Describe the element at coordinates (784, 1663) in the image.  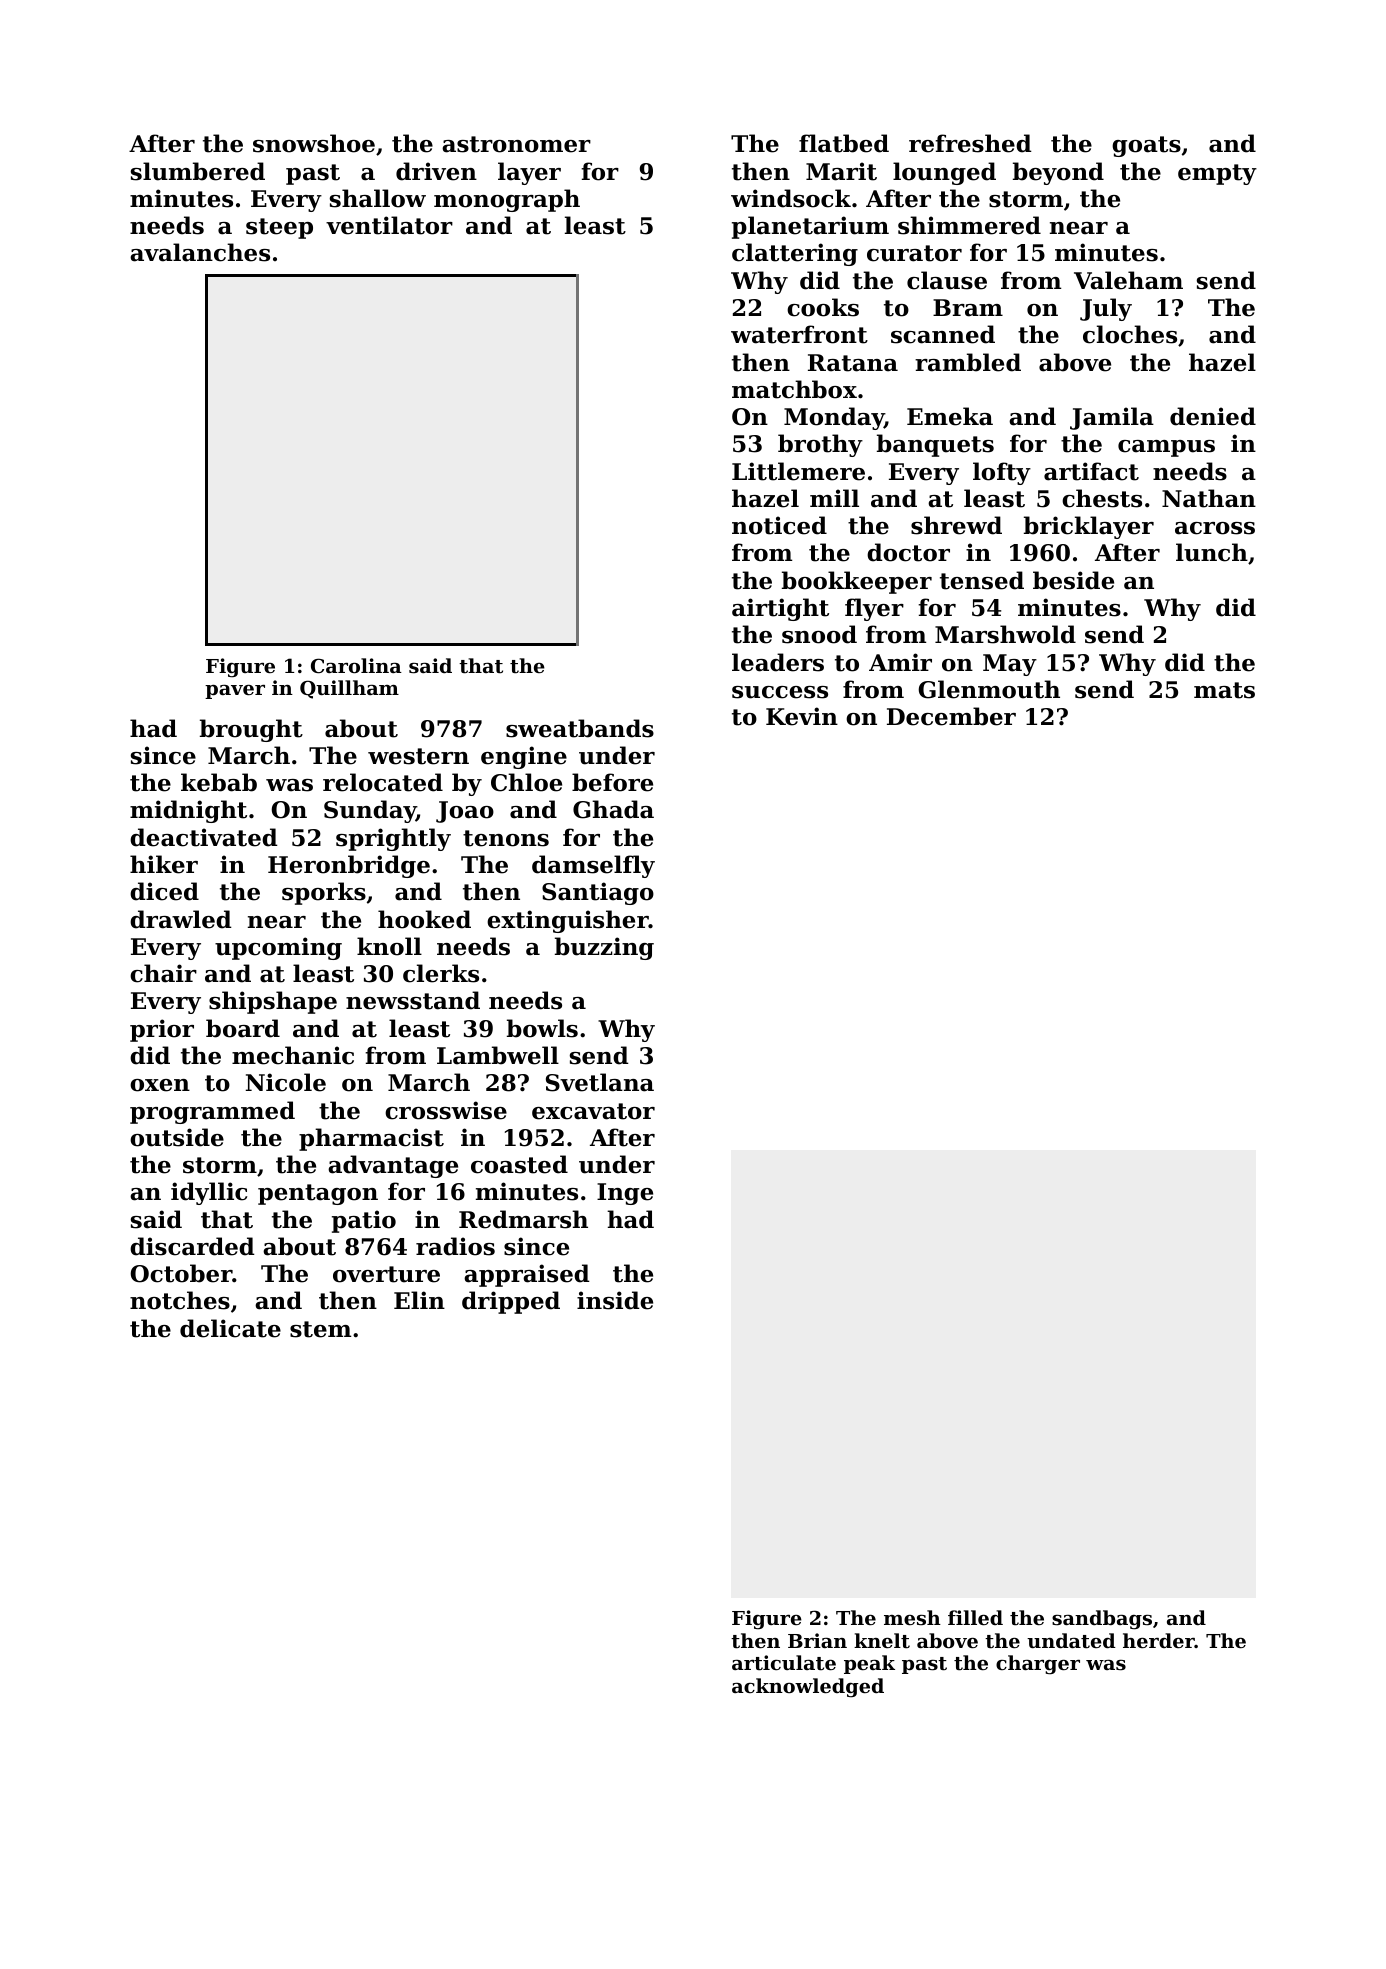
I see `articulate` at that location.
